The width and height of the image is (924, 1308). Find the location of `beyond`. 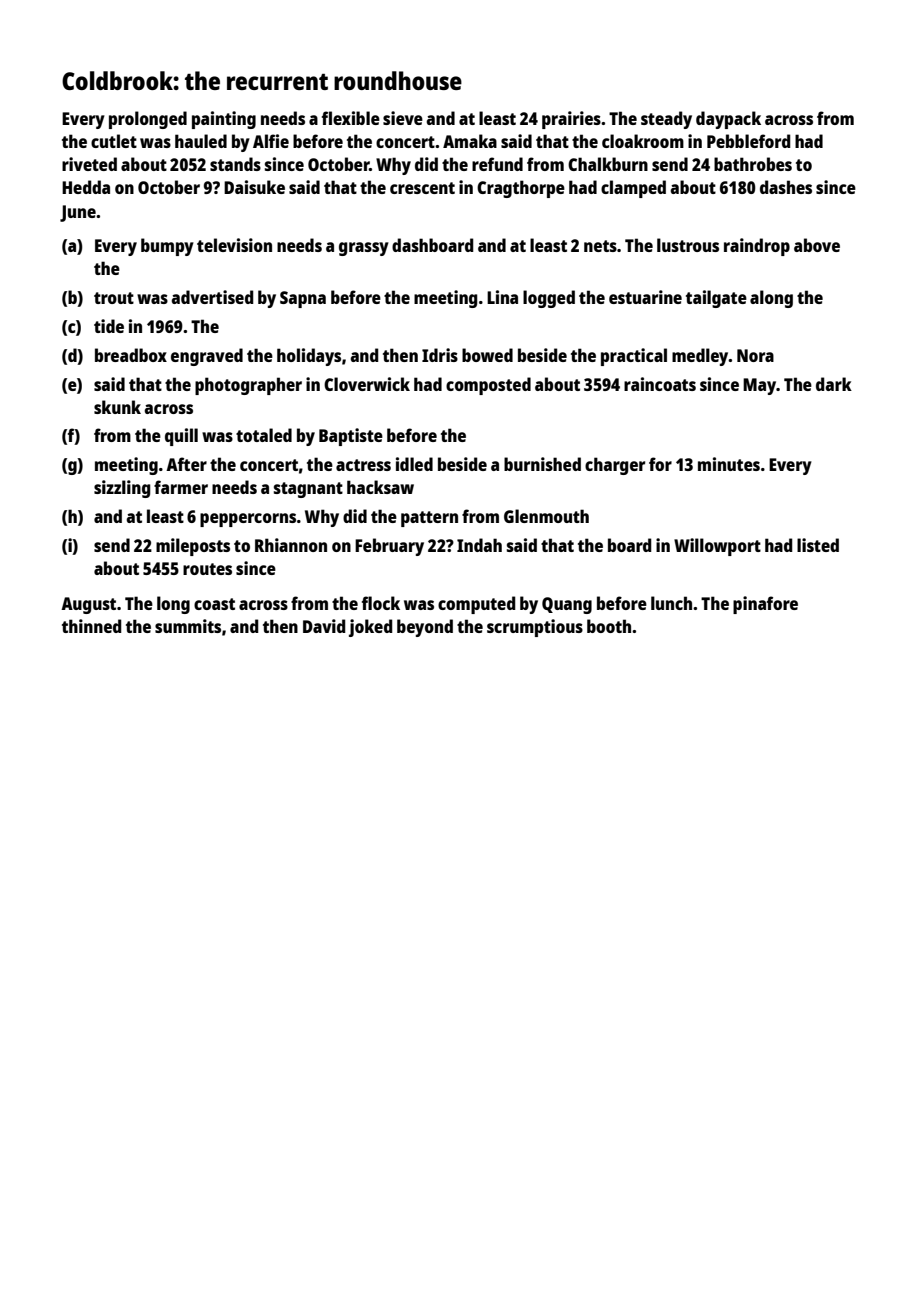

beyond is located at coordinates (425, 628).
